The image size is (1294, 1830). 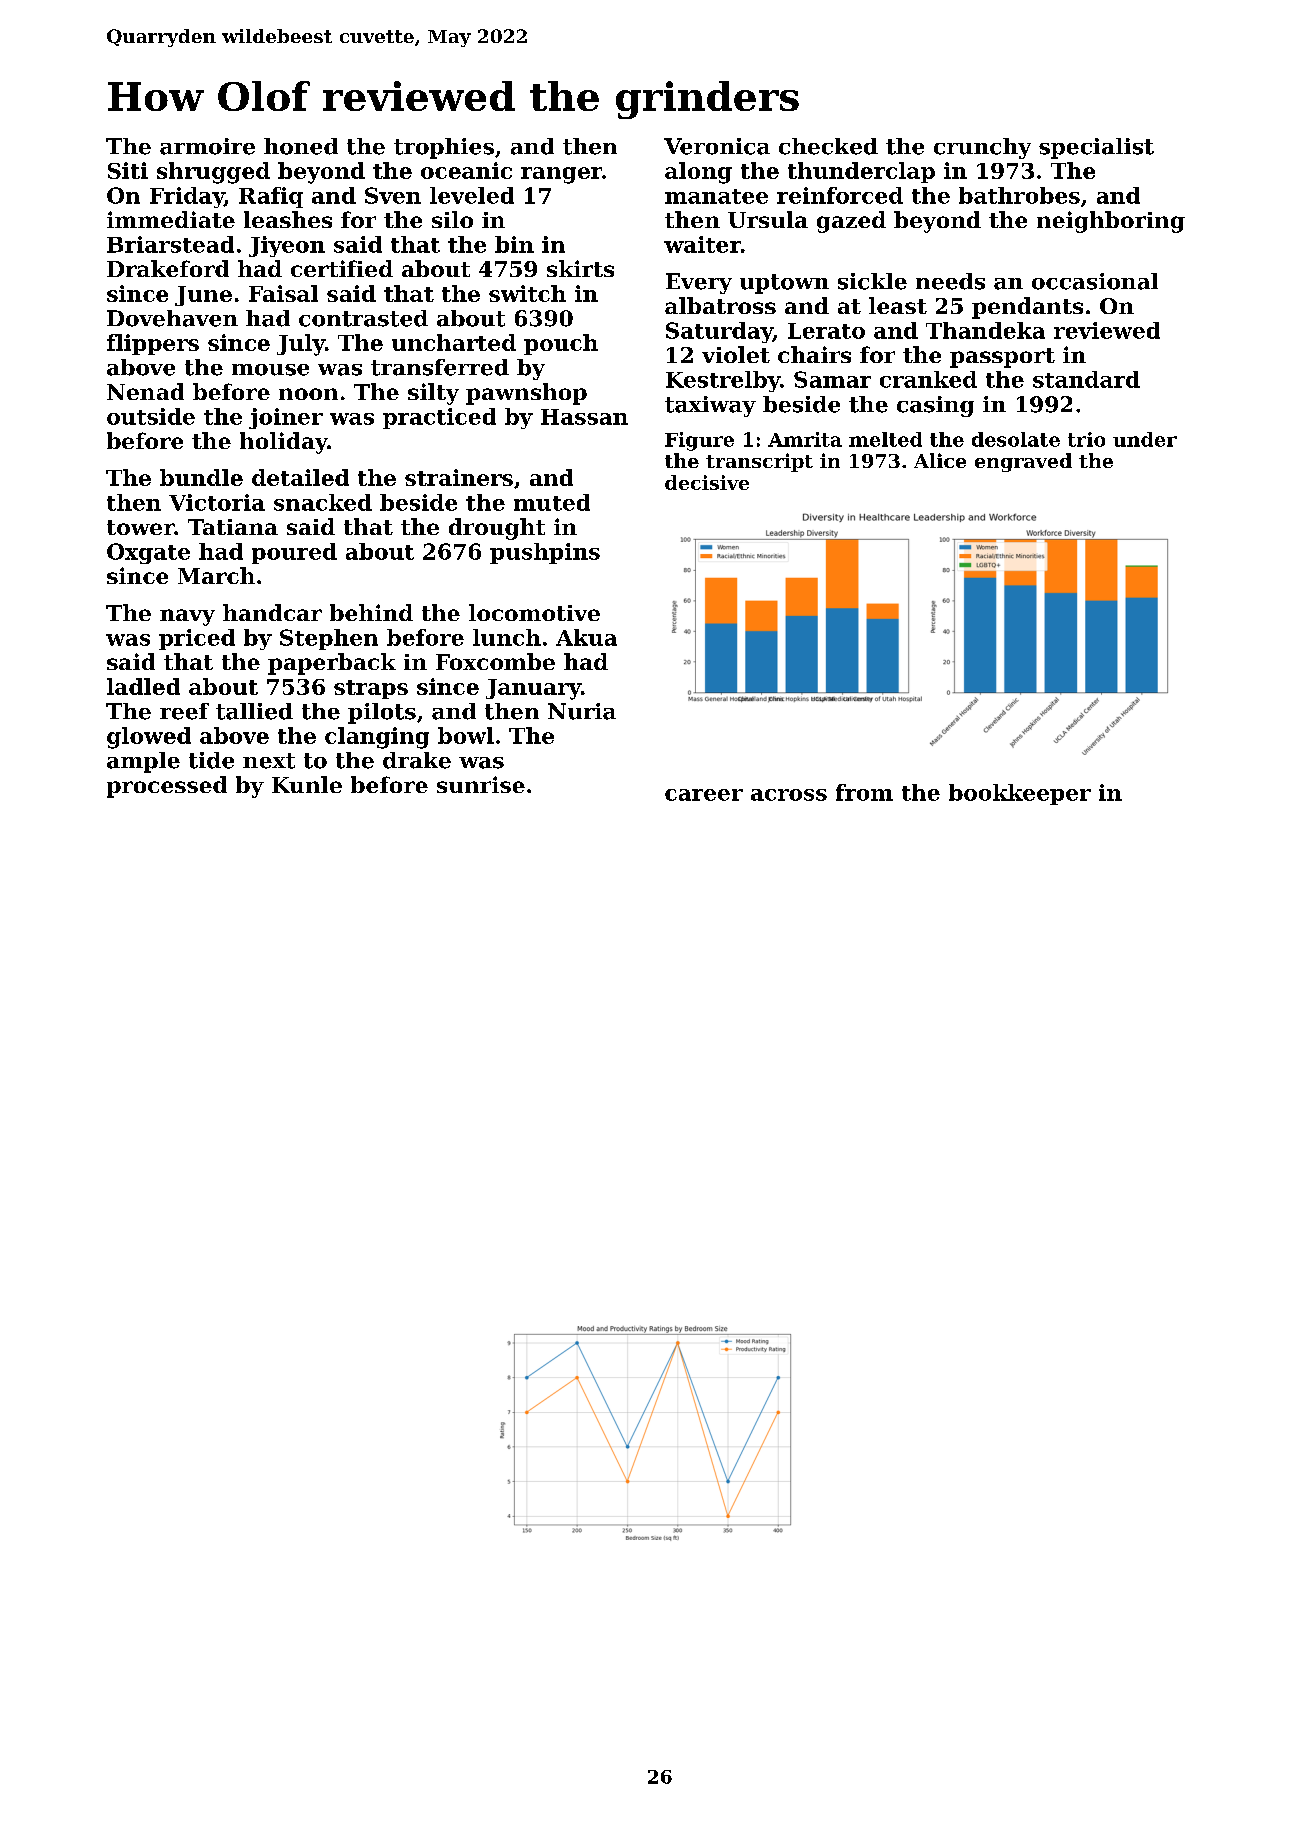 What do you see at coordinates (172, 318) in the image?
I see `Dovehaven` at bounding box center [172, 318].
